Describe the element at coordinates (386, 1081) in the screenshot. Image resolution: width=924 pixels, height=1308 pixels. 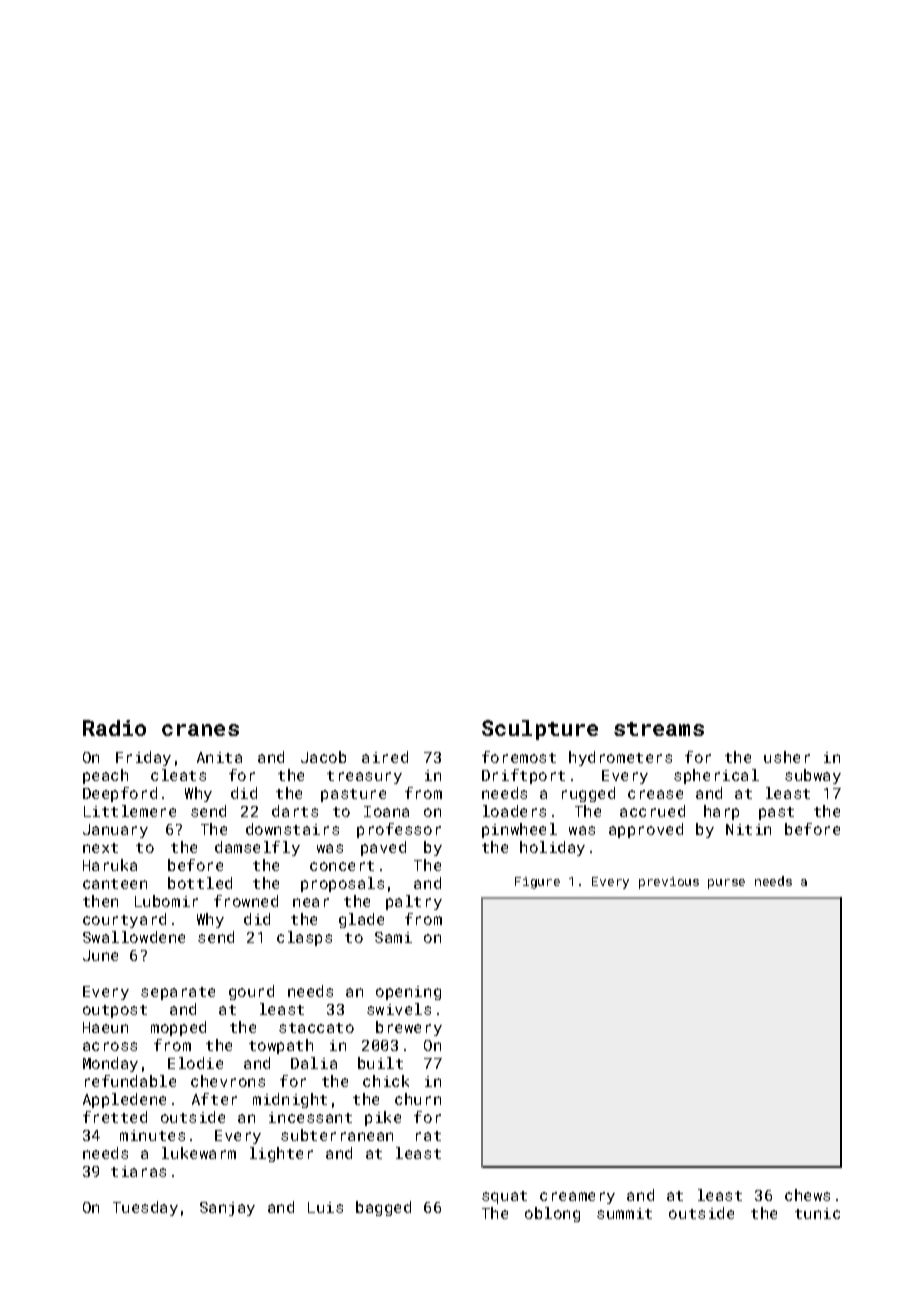
I see `chick` at that location.
